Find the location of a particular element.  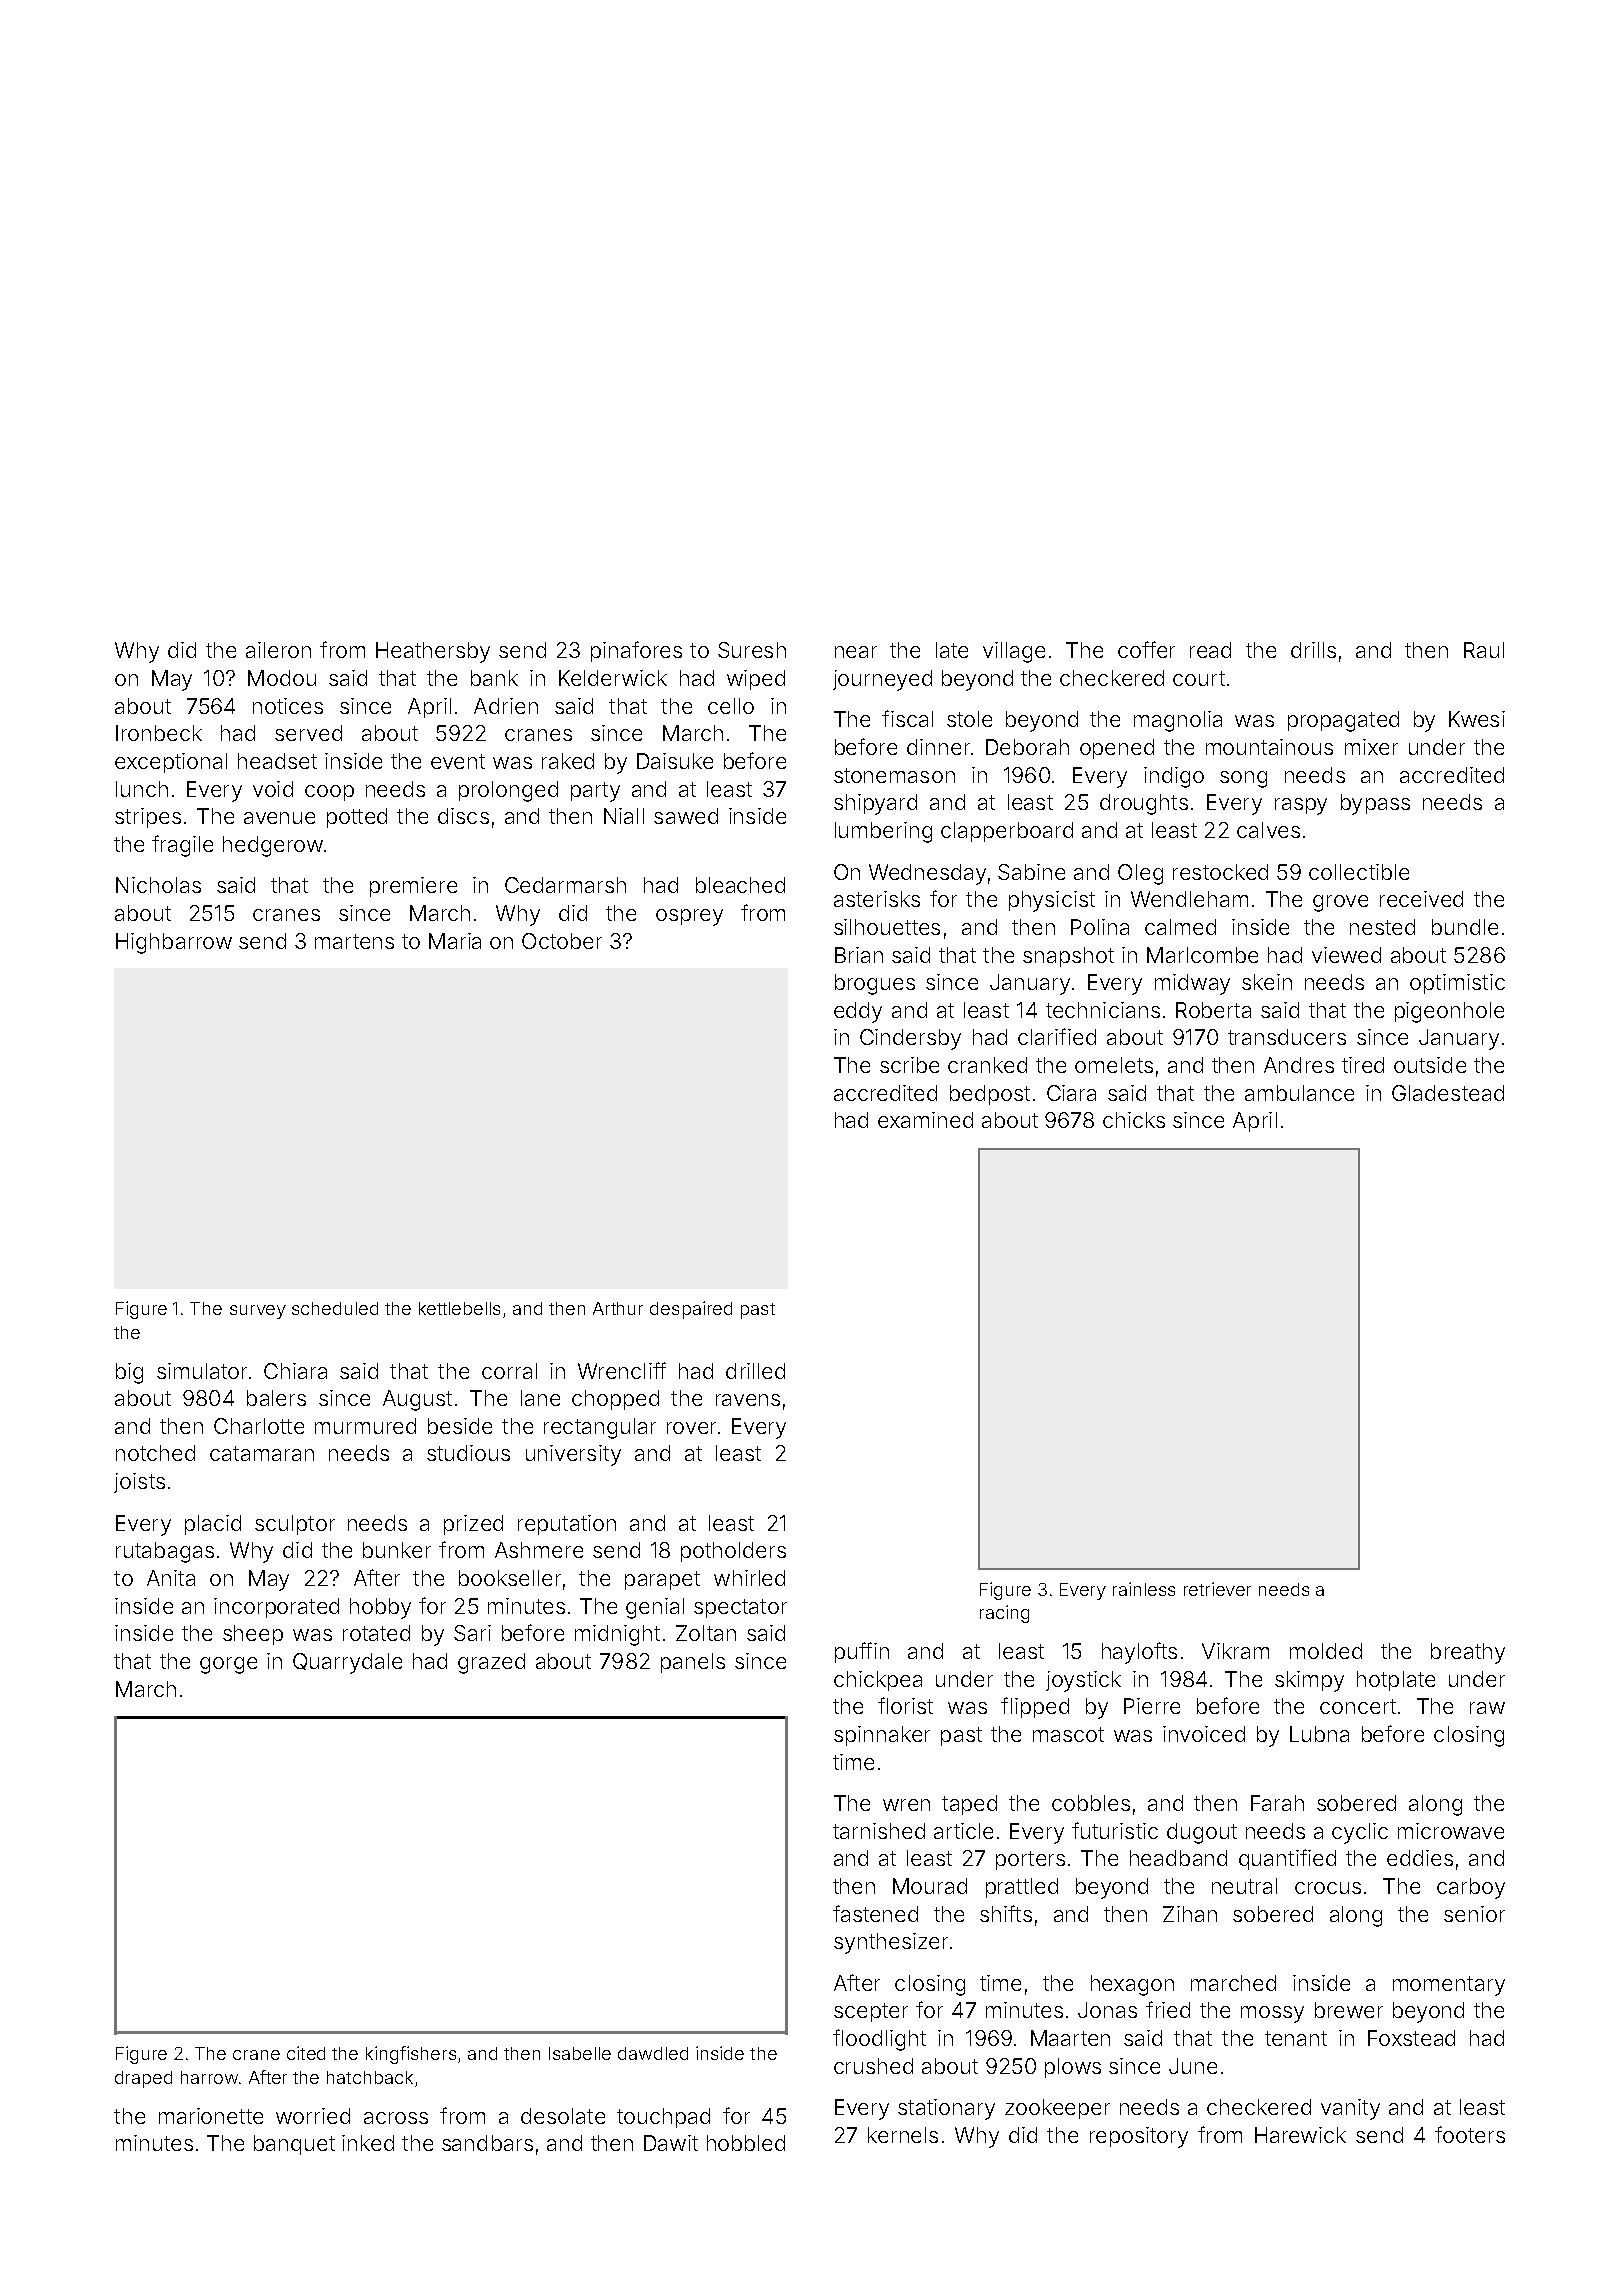

Maria is located at coordinates (455, 941).
